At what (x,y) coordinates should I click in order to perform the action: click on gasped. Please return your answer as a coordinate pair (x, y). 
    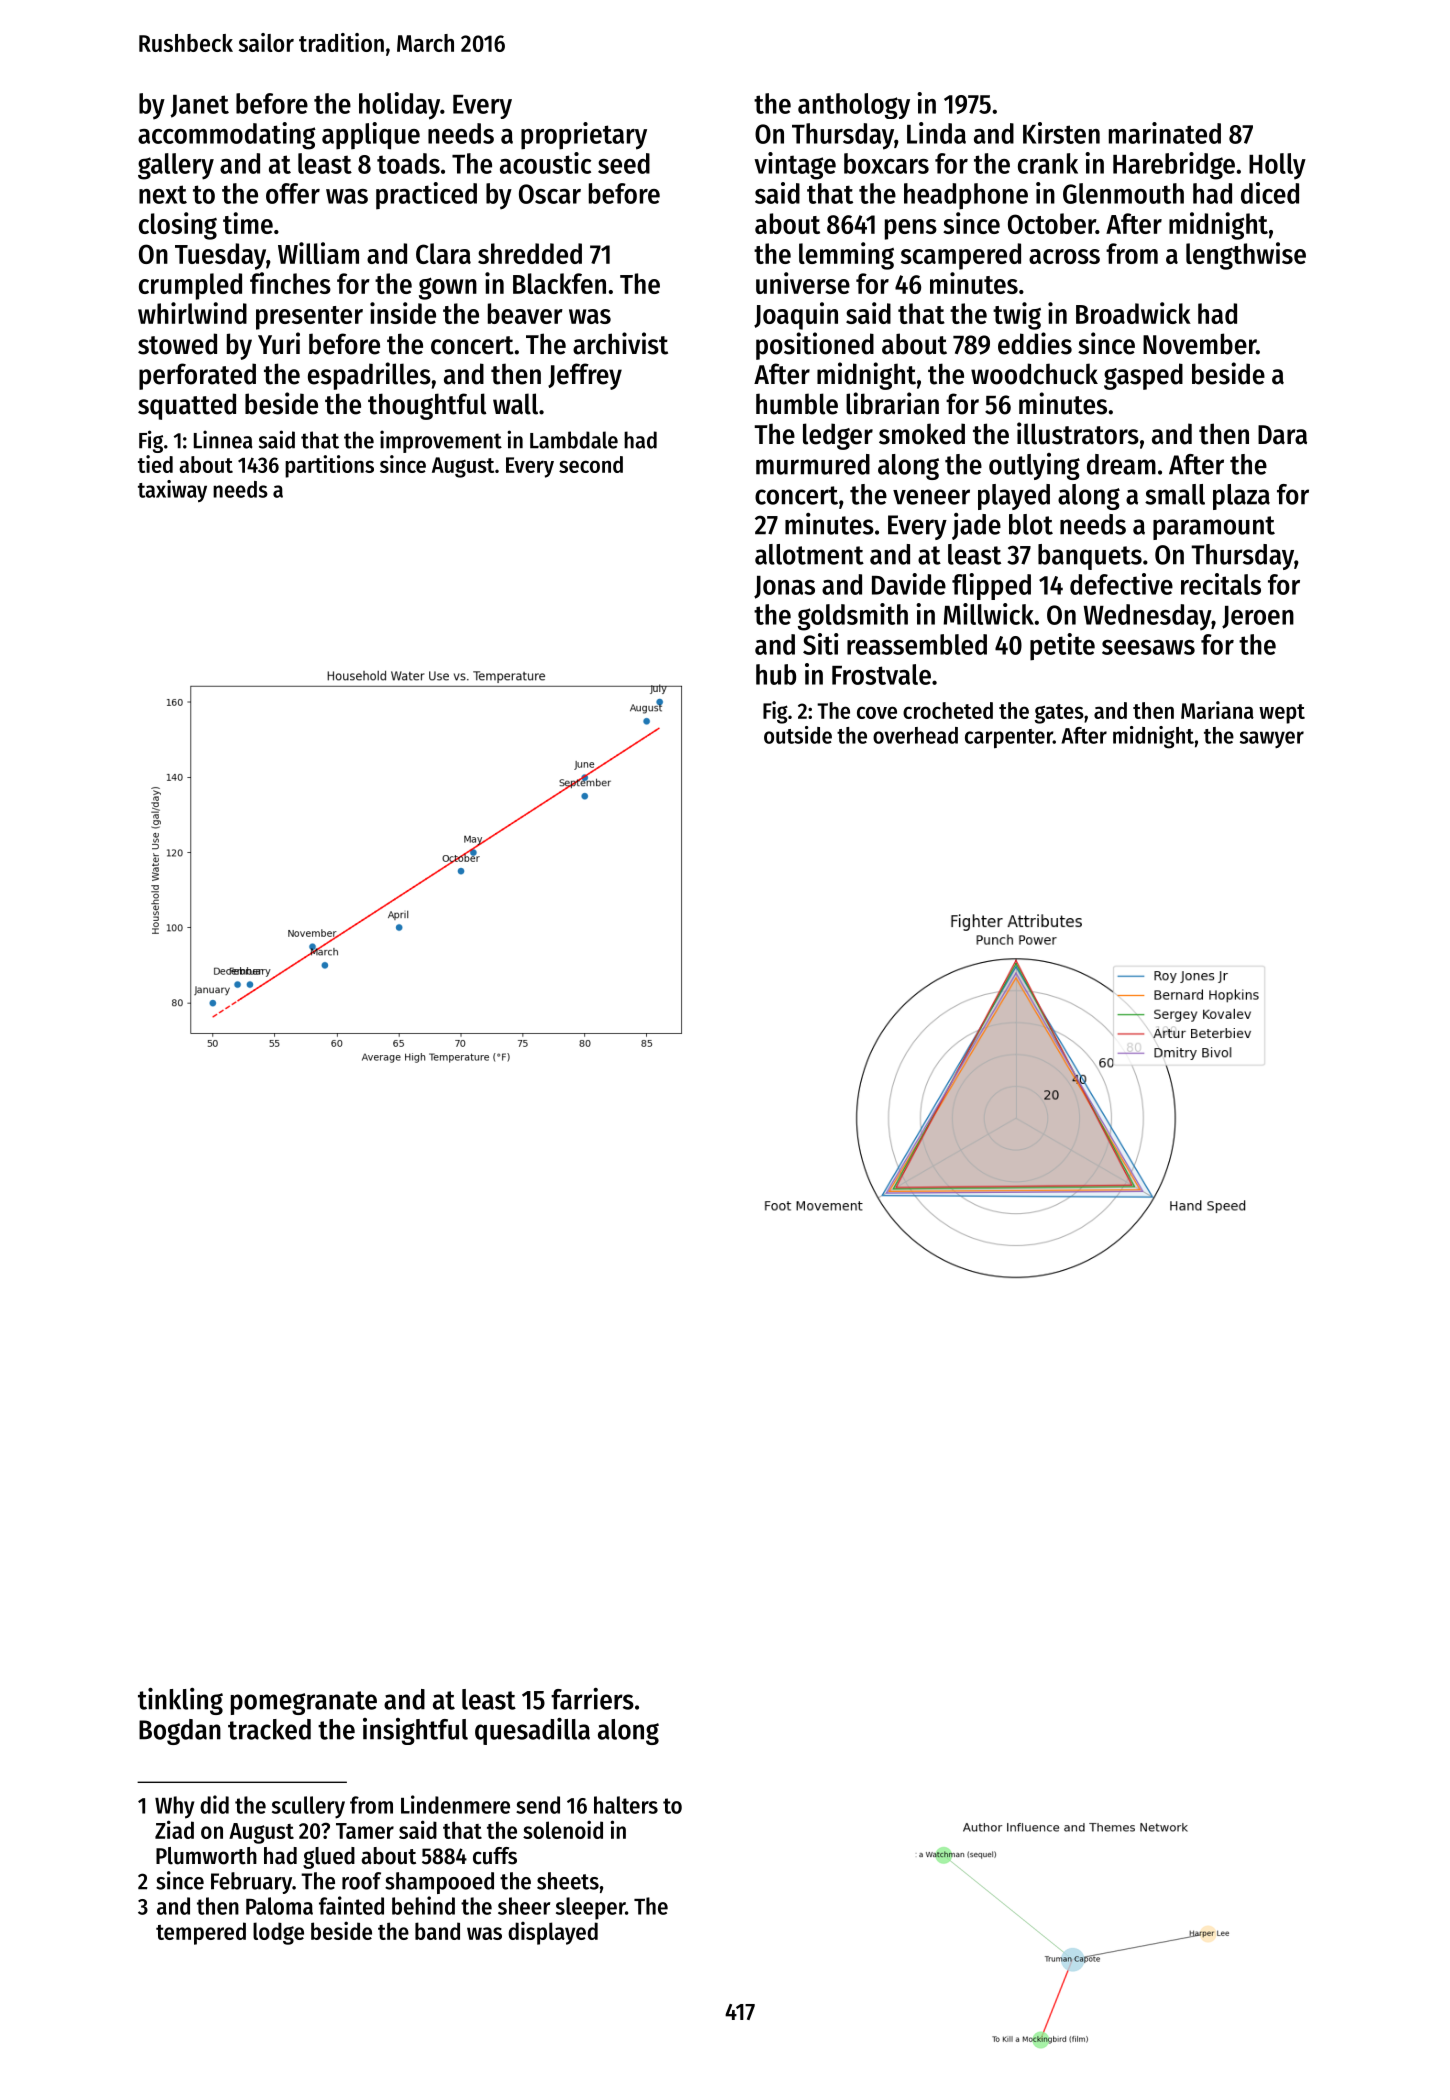
    Looking at the image, I should click on (1143, 376).
